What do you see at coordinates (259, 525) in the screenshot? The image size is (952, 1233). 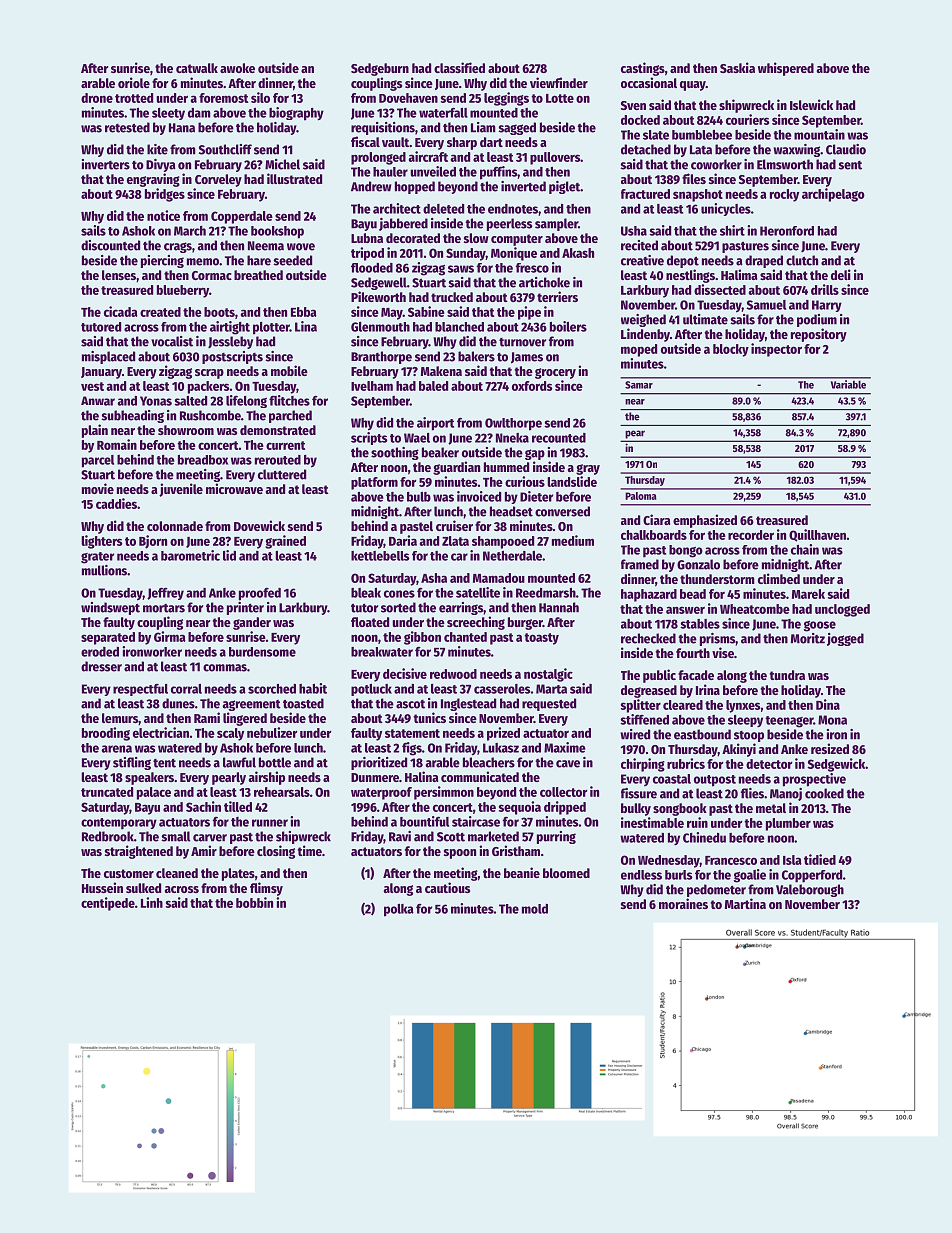 I see `Dovewick` at bounding box center [259, 525].
